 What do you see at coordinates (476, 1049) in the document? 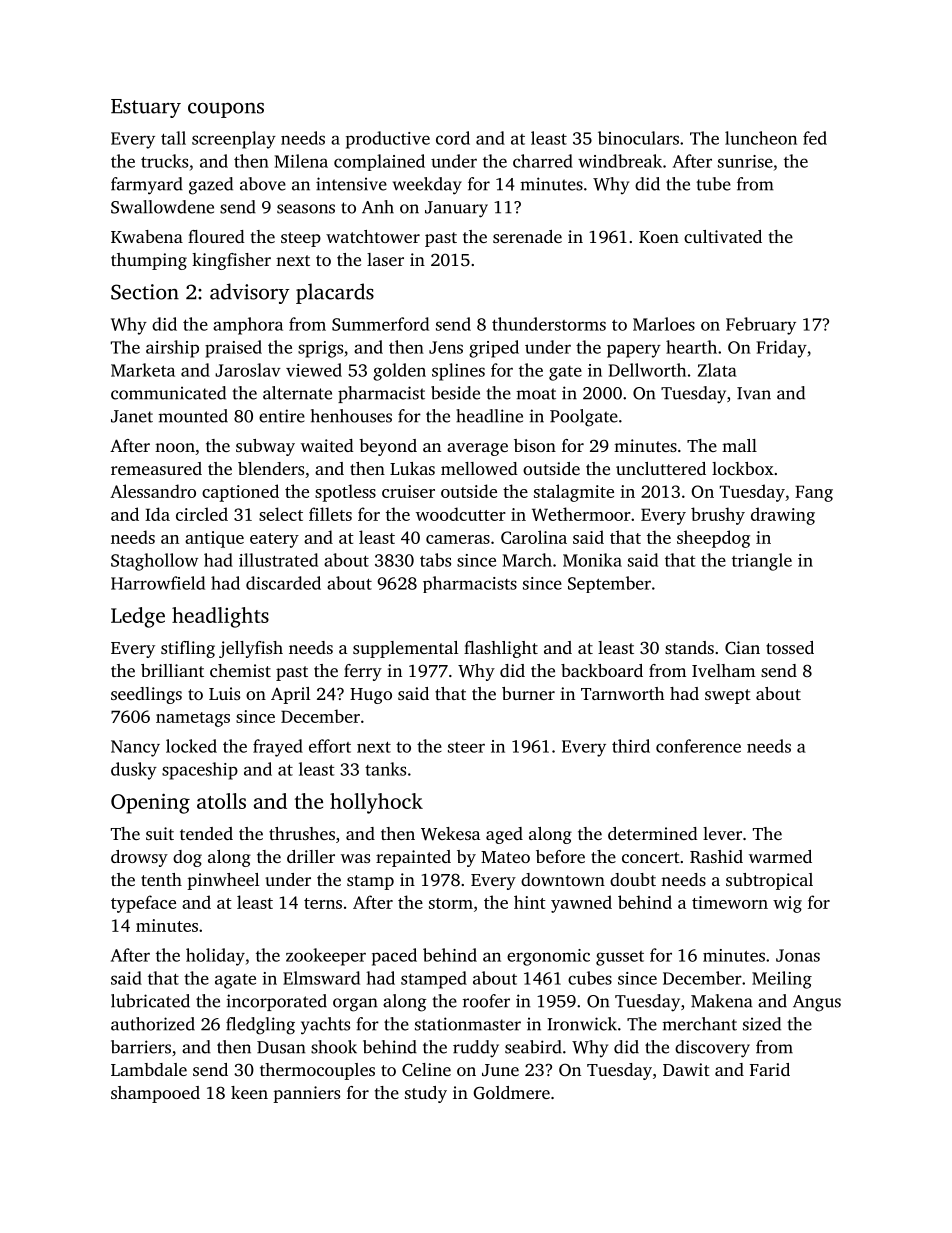
I see `ruddy` at bounding box center [476, 1049].
